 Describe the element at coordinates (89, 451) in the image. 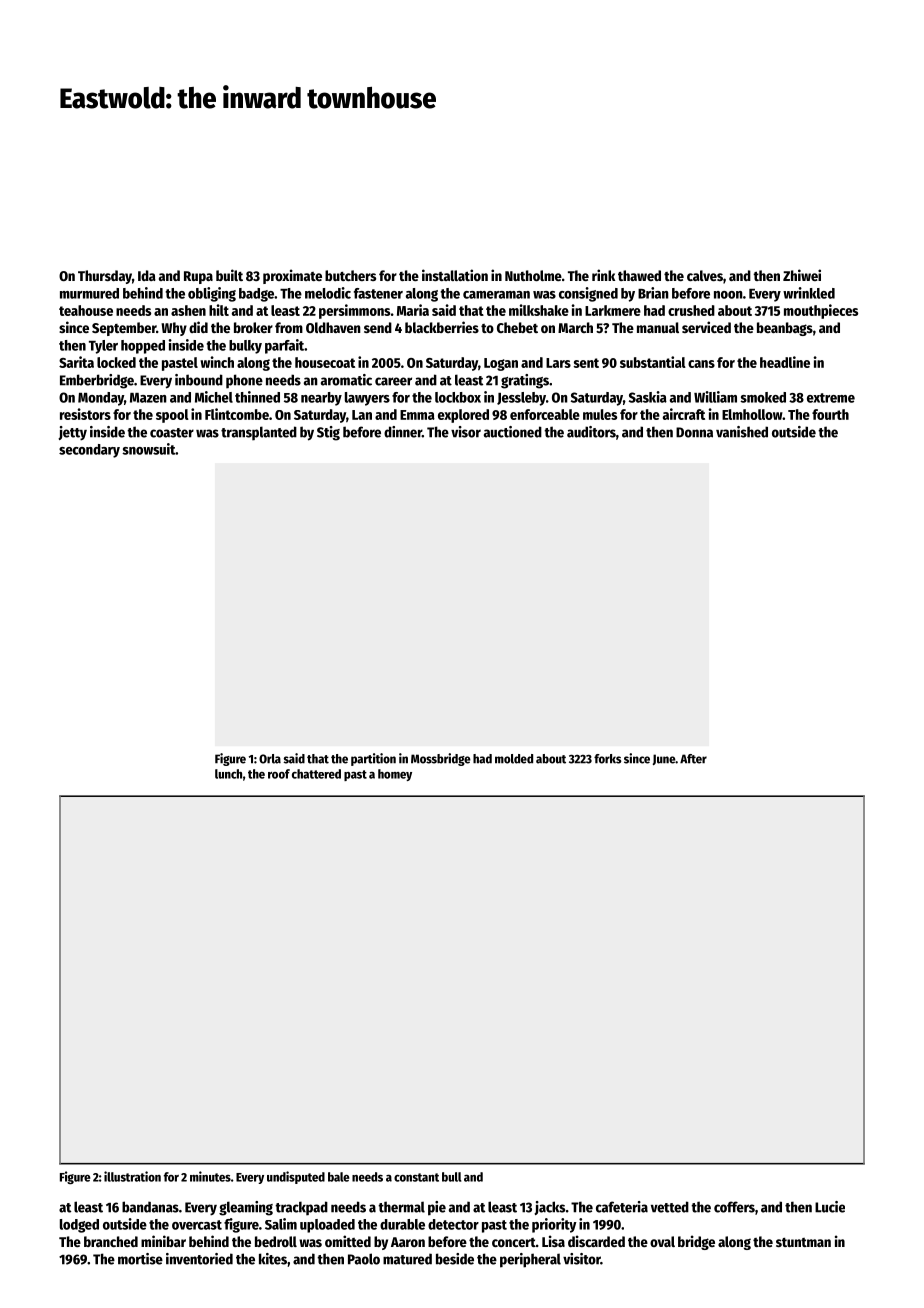

I see `secondary` at that location.
